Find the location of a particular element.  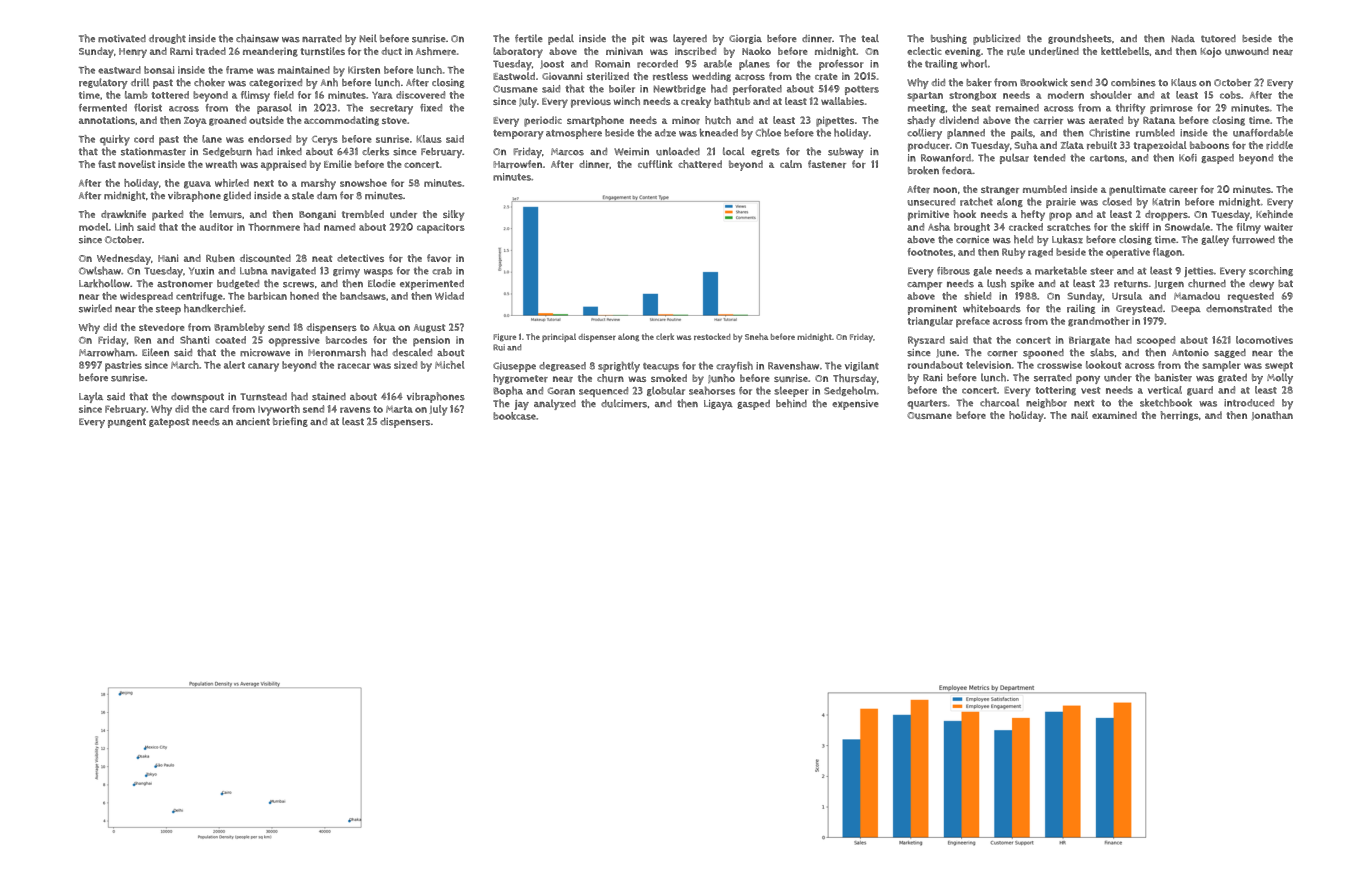

downspout is located at coordinates (197, 397).
